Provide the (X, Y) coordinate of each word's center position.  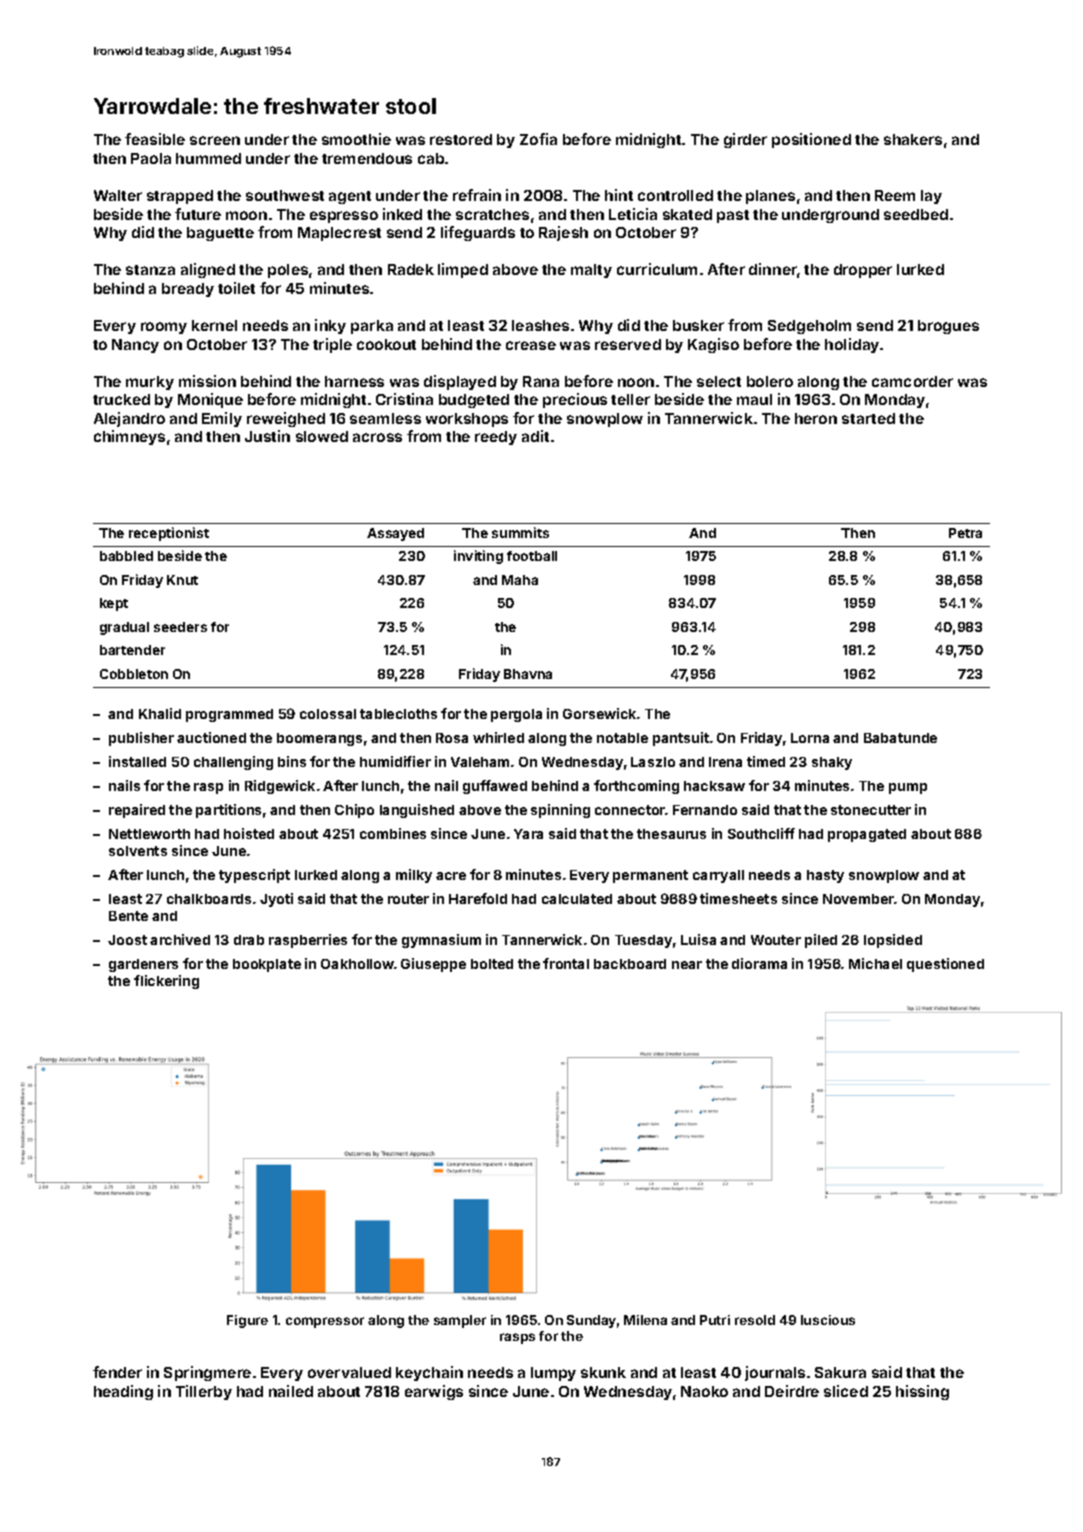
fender (117, 1372)
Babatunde (900, 738)
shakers (913, 139)
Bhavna (528, 674)
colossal (328, 714)
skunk (603, 1372)
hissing (922, 1392)
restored (461, 139)
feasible (155, 139)
